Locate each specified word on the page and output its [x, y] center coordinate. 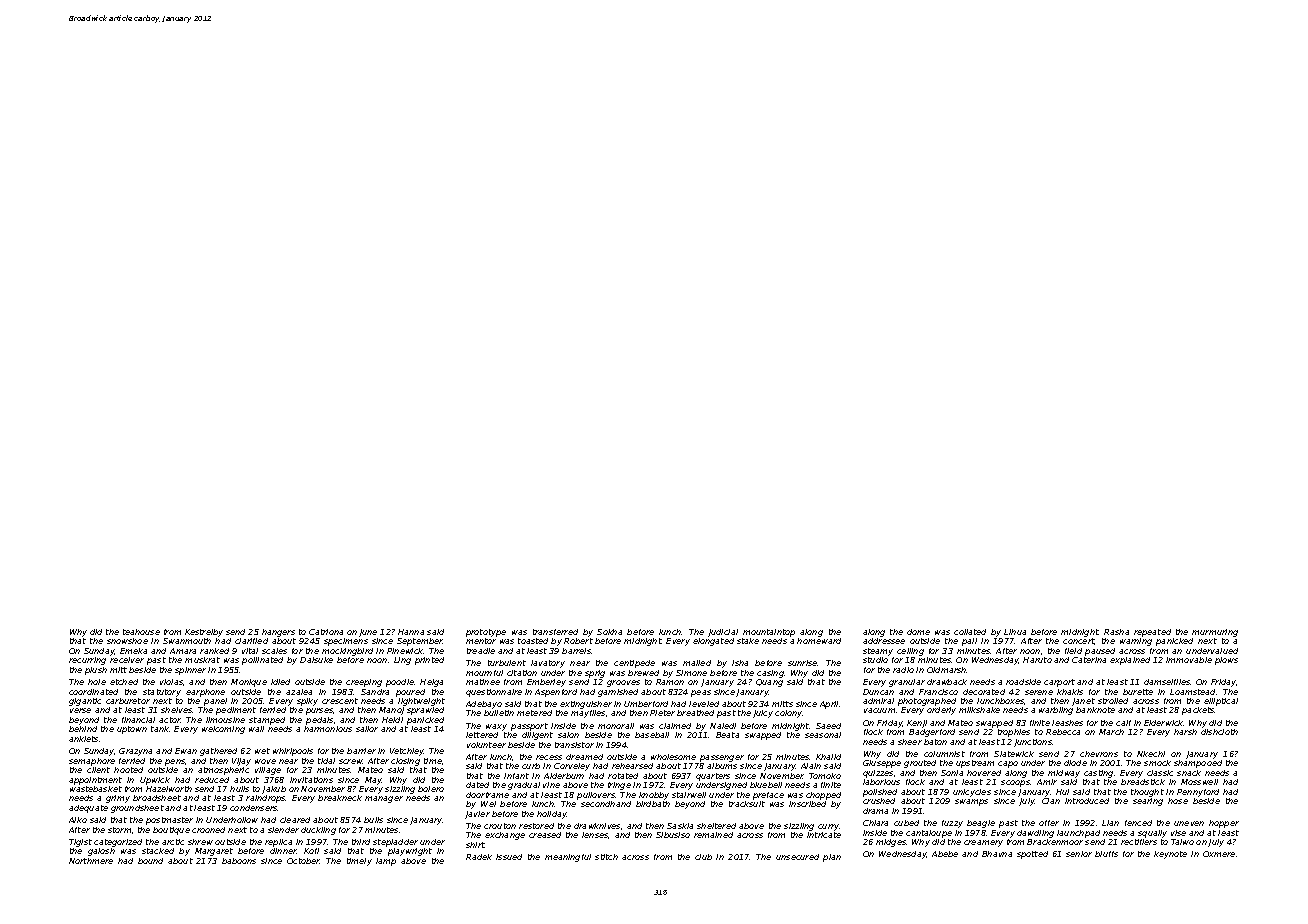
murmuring [1215, 633]
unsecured [797, 857]
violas [171, 682]
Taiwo [1182, 842]
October [303, 861]
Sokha [609, 632]
